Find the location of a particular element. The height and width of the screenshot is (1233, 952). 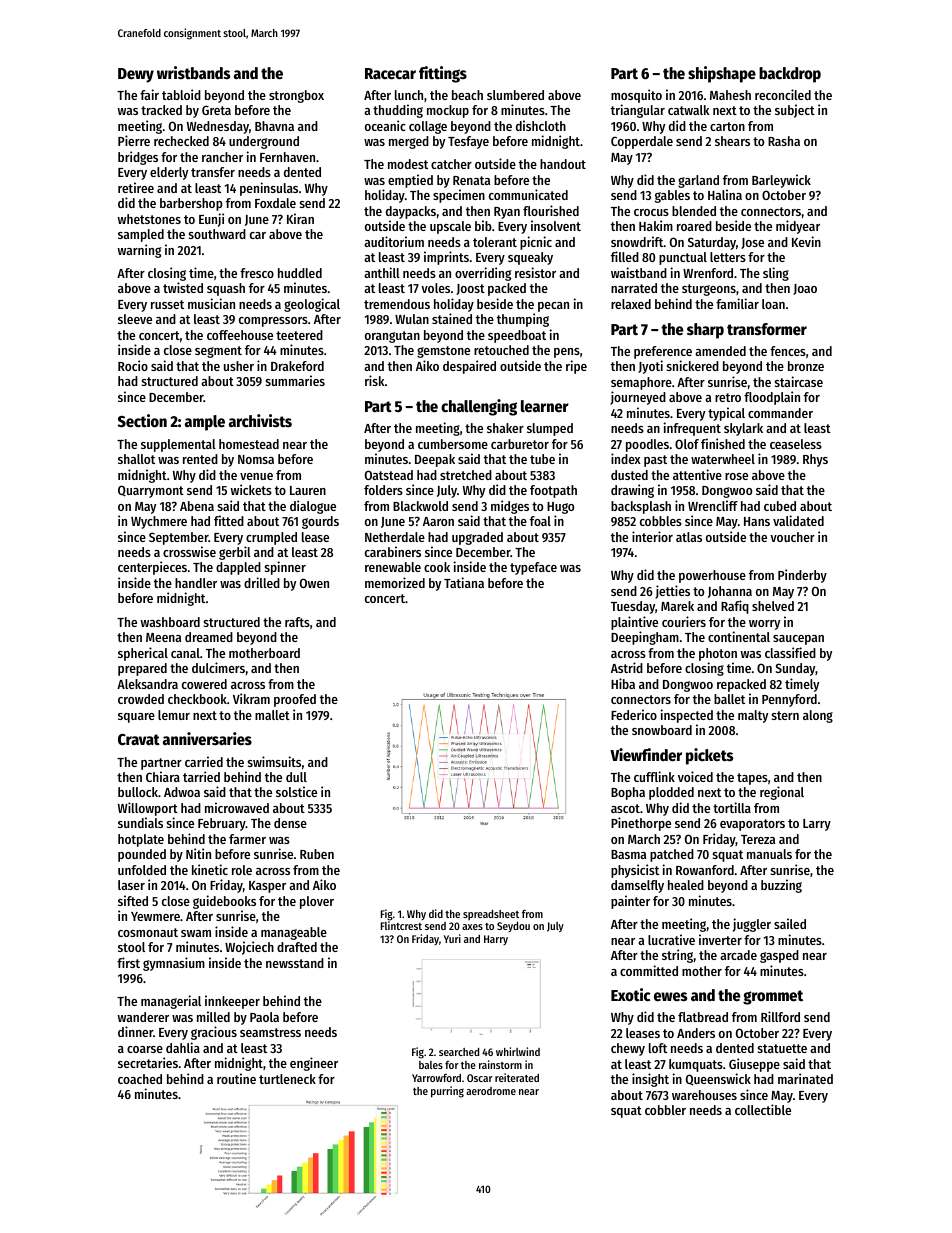

oceanic is located at coordinates (385, 125).
